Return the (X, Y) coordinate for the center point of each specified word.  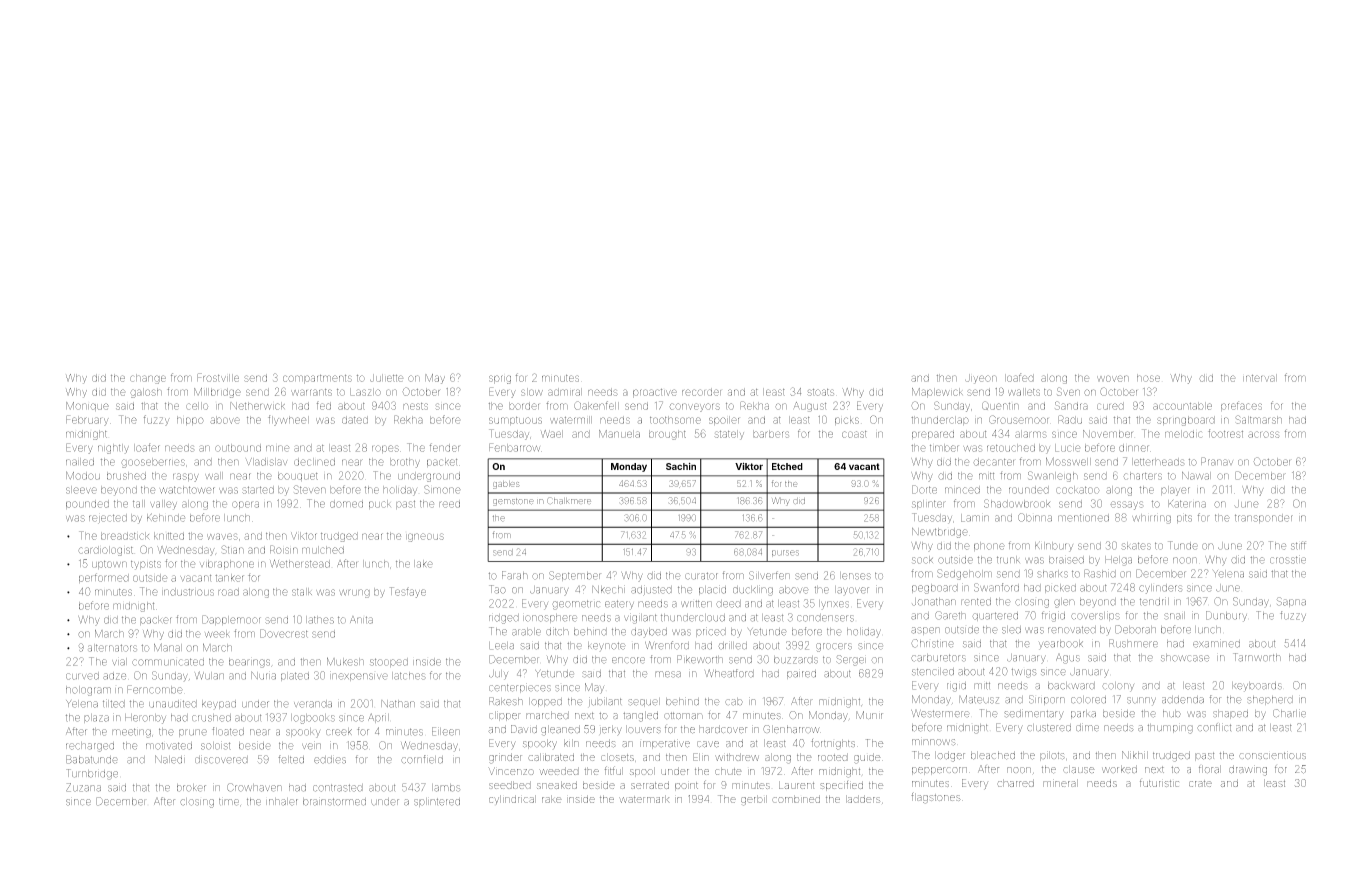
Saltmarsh (1258, 419)
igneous (425, 537)
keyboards (1257, 687)
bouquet (298, 476)
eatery (619, 605)
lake (423, 564)
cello (197, 406)
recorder (701, 392)
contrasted (338, 788)
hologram (88, 691)
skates (1136, 546)
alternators (112, 648)
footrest (1225, 433)
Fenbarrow (514, 447)
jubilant (605, 701)
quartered (995, 616)
